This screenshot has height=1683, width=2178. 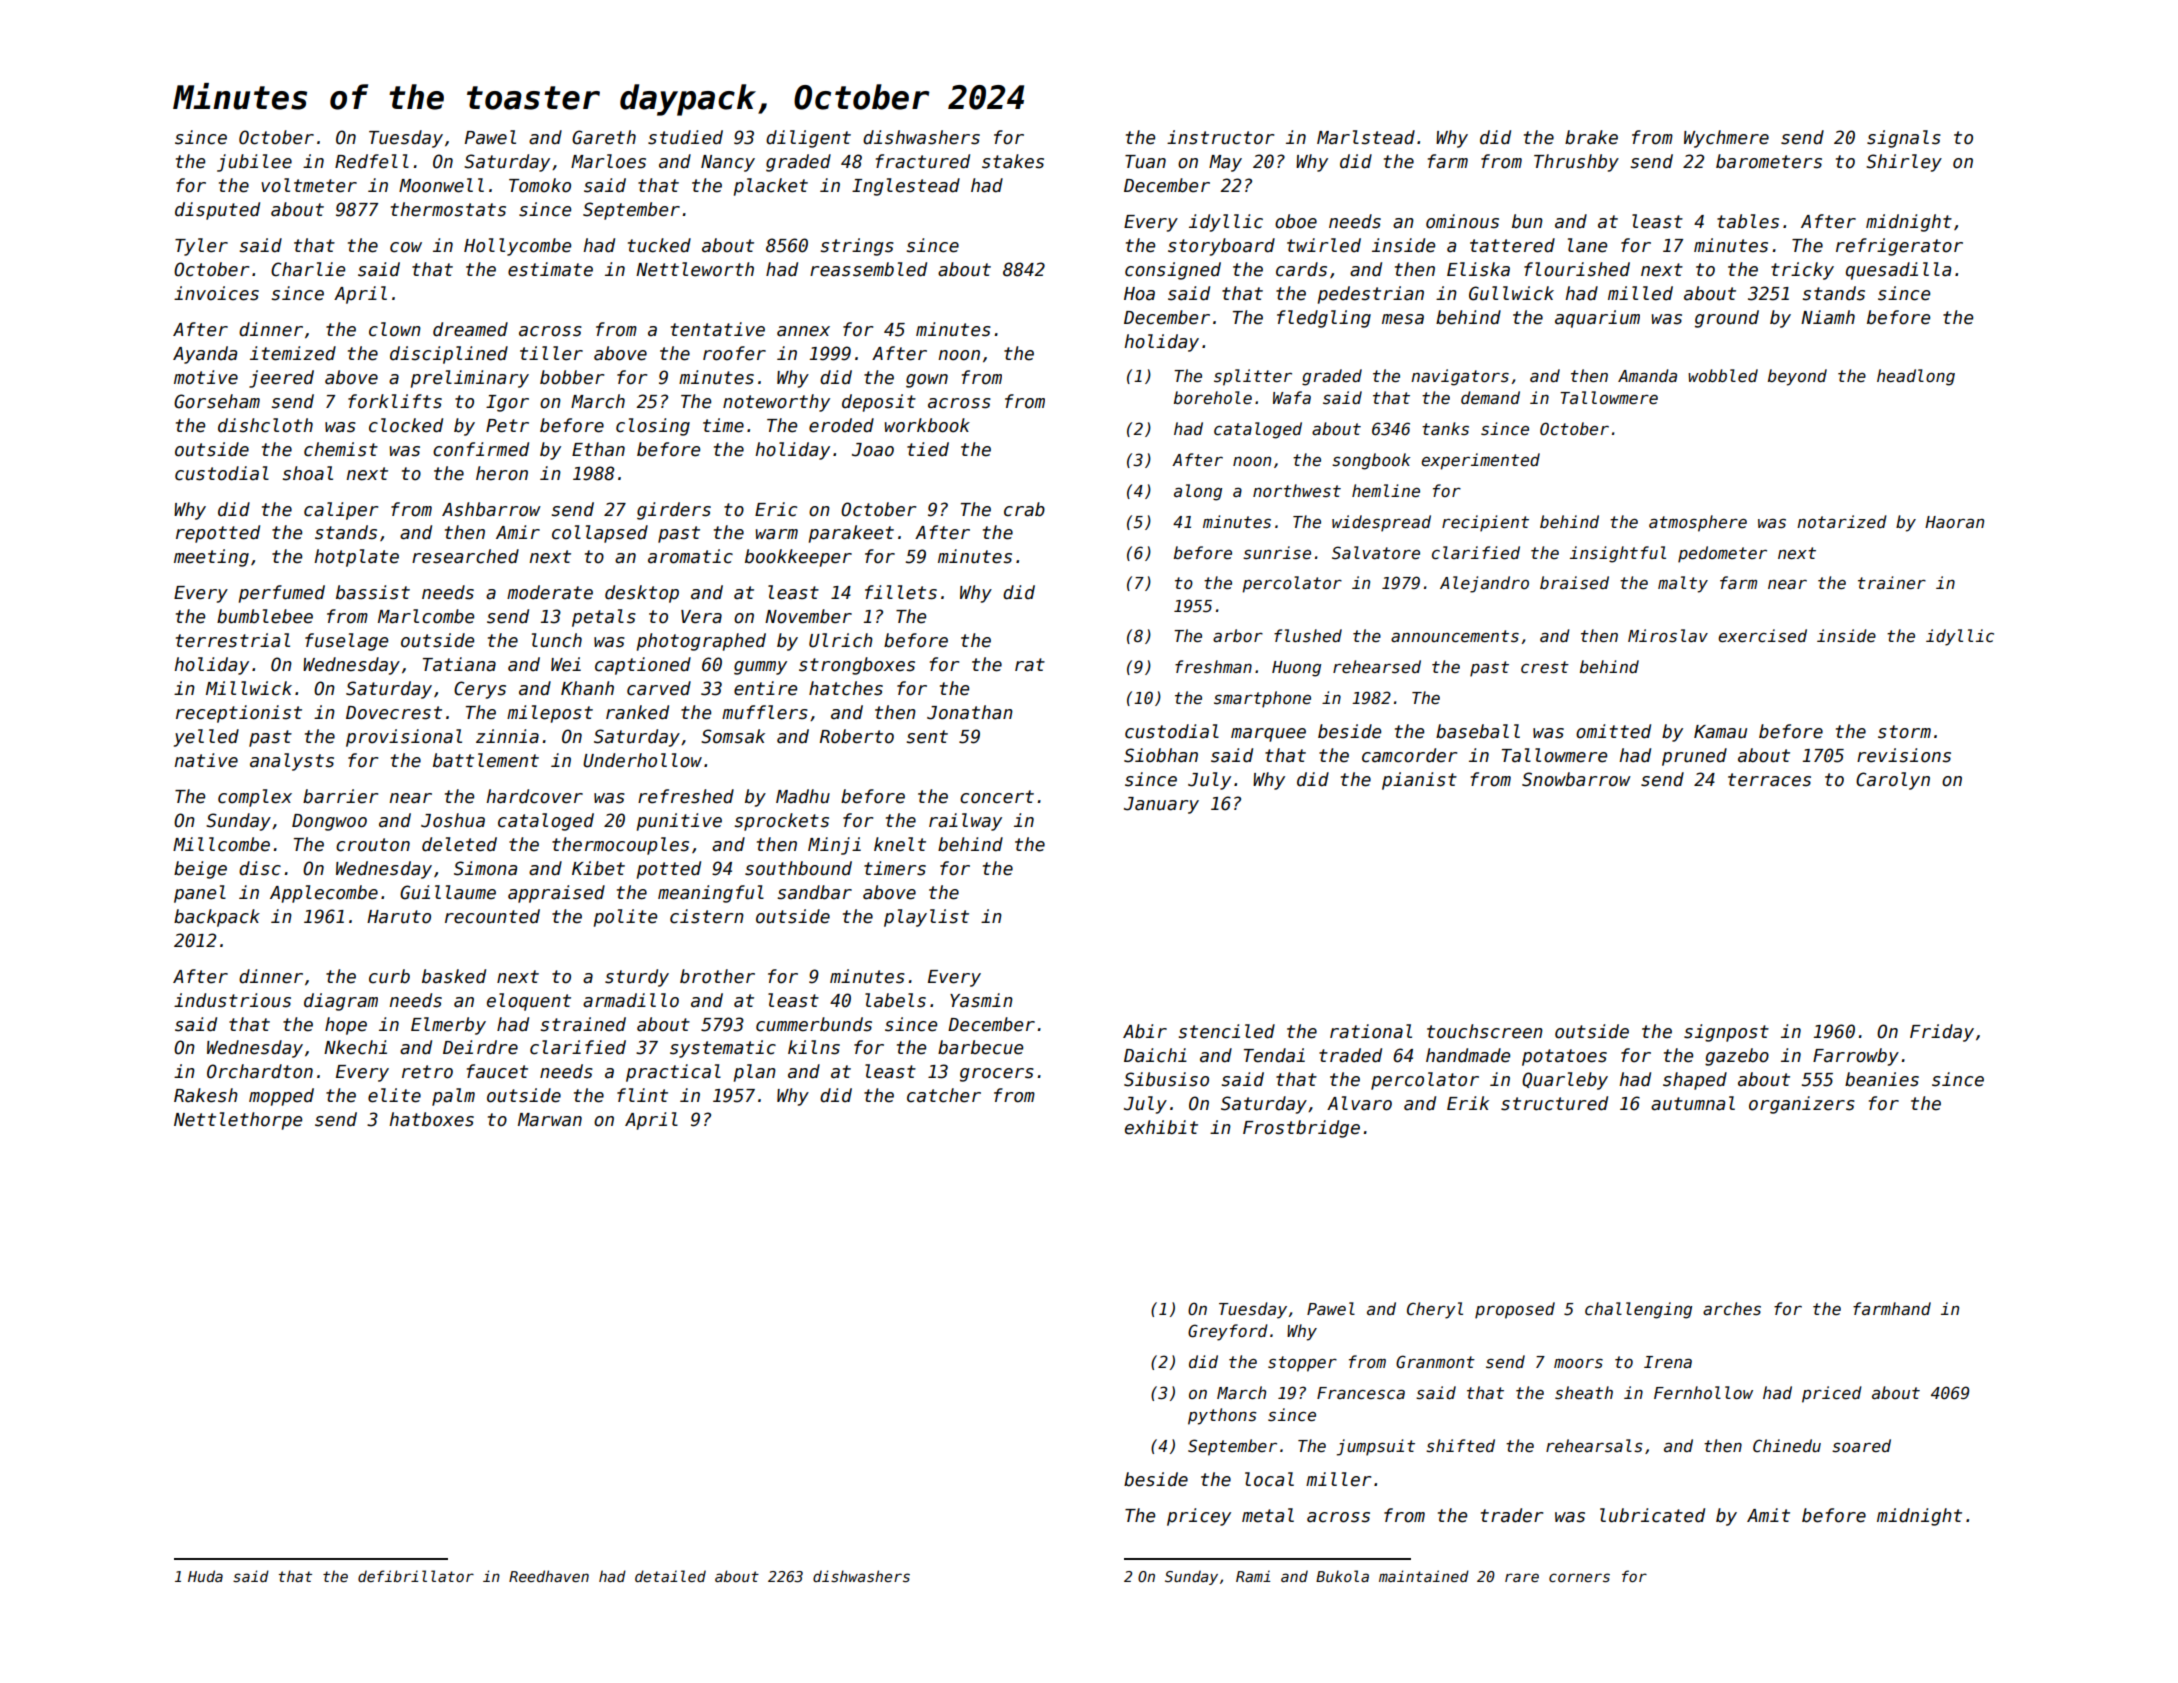 I want to click on Sibusiso, so click(x=1166, y=1079).
